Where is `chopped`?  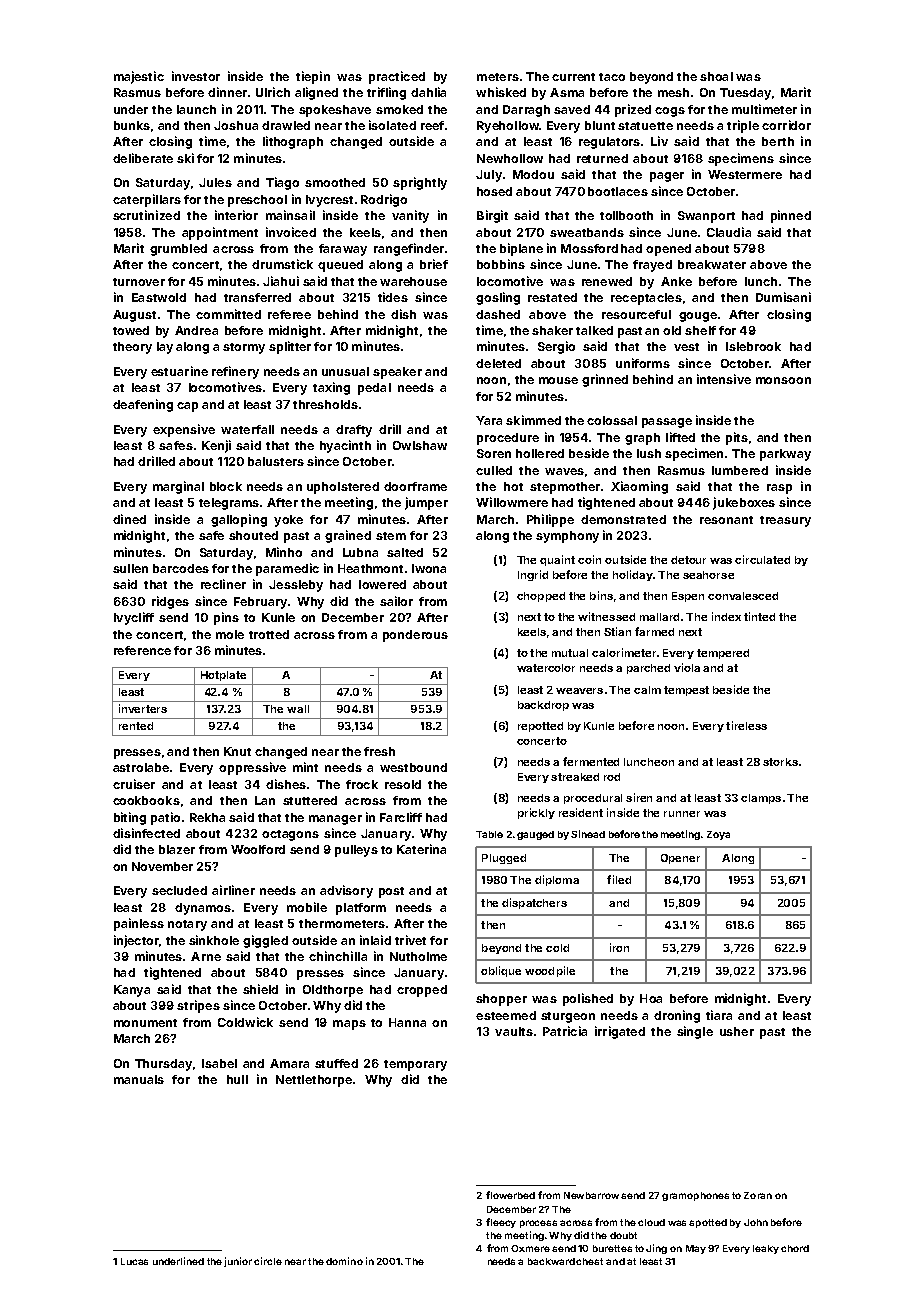 chopped is located at coordinates (541, 597).
